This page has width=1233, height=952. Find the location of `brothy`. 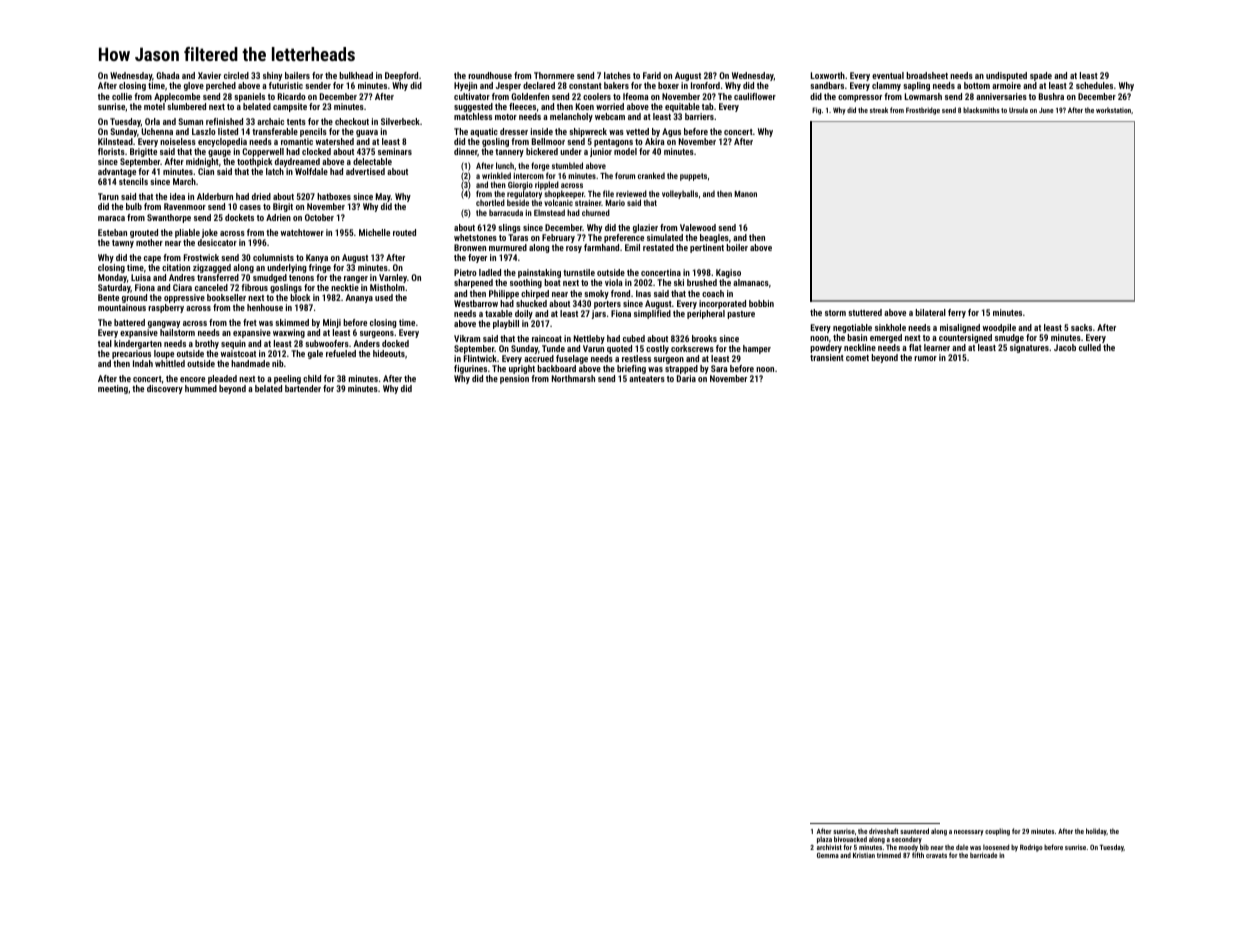

brothy is located at coordinates (207, 344).
